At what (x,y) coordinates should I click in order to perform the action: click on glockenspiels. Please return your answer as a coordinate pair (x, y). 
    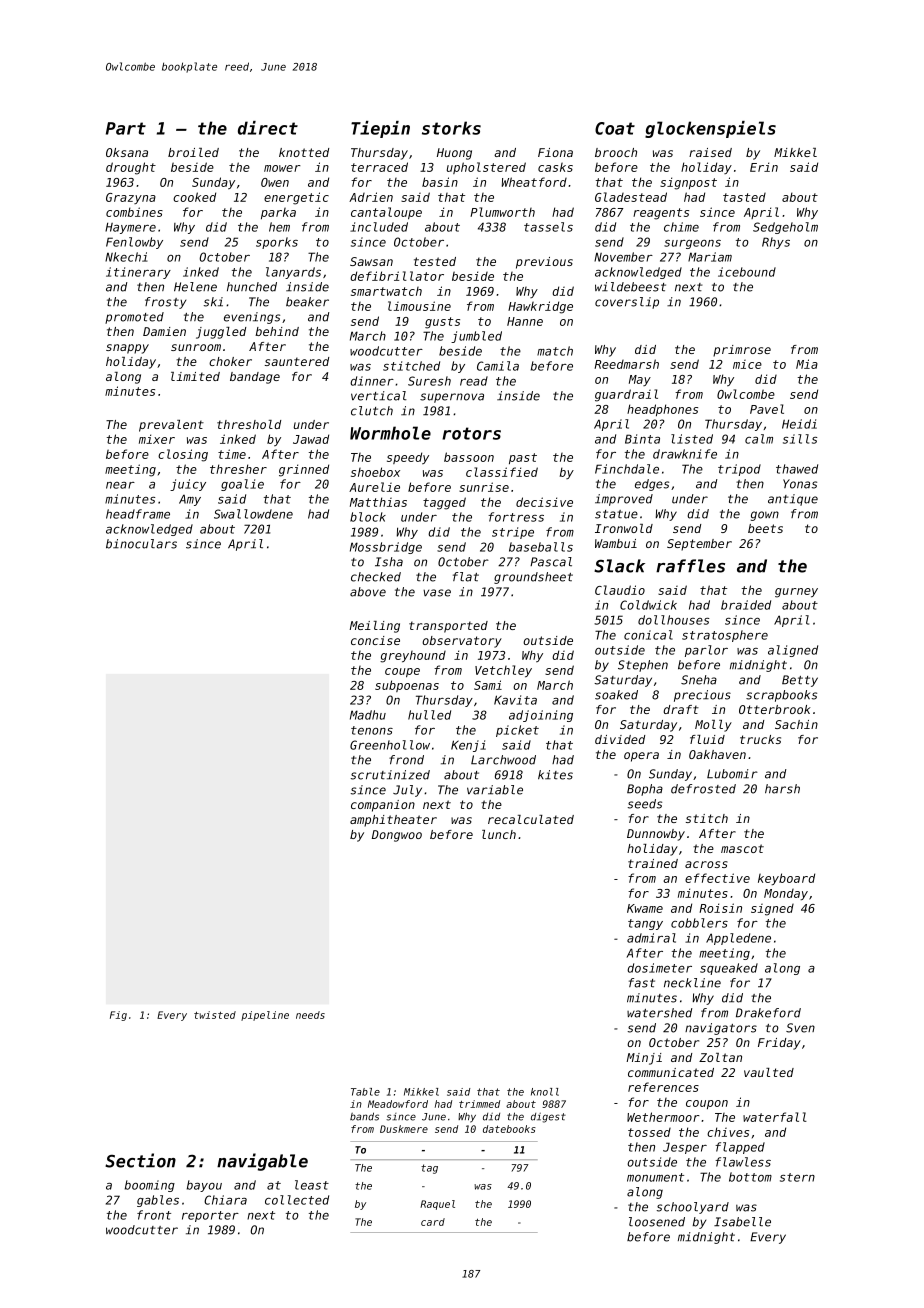
    Looking at the image, I should click on (710, 129).
